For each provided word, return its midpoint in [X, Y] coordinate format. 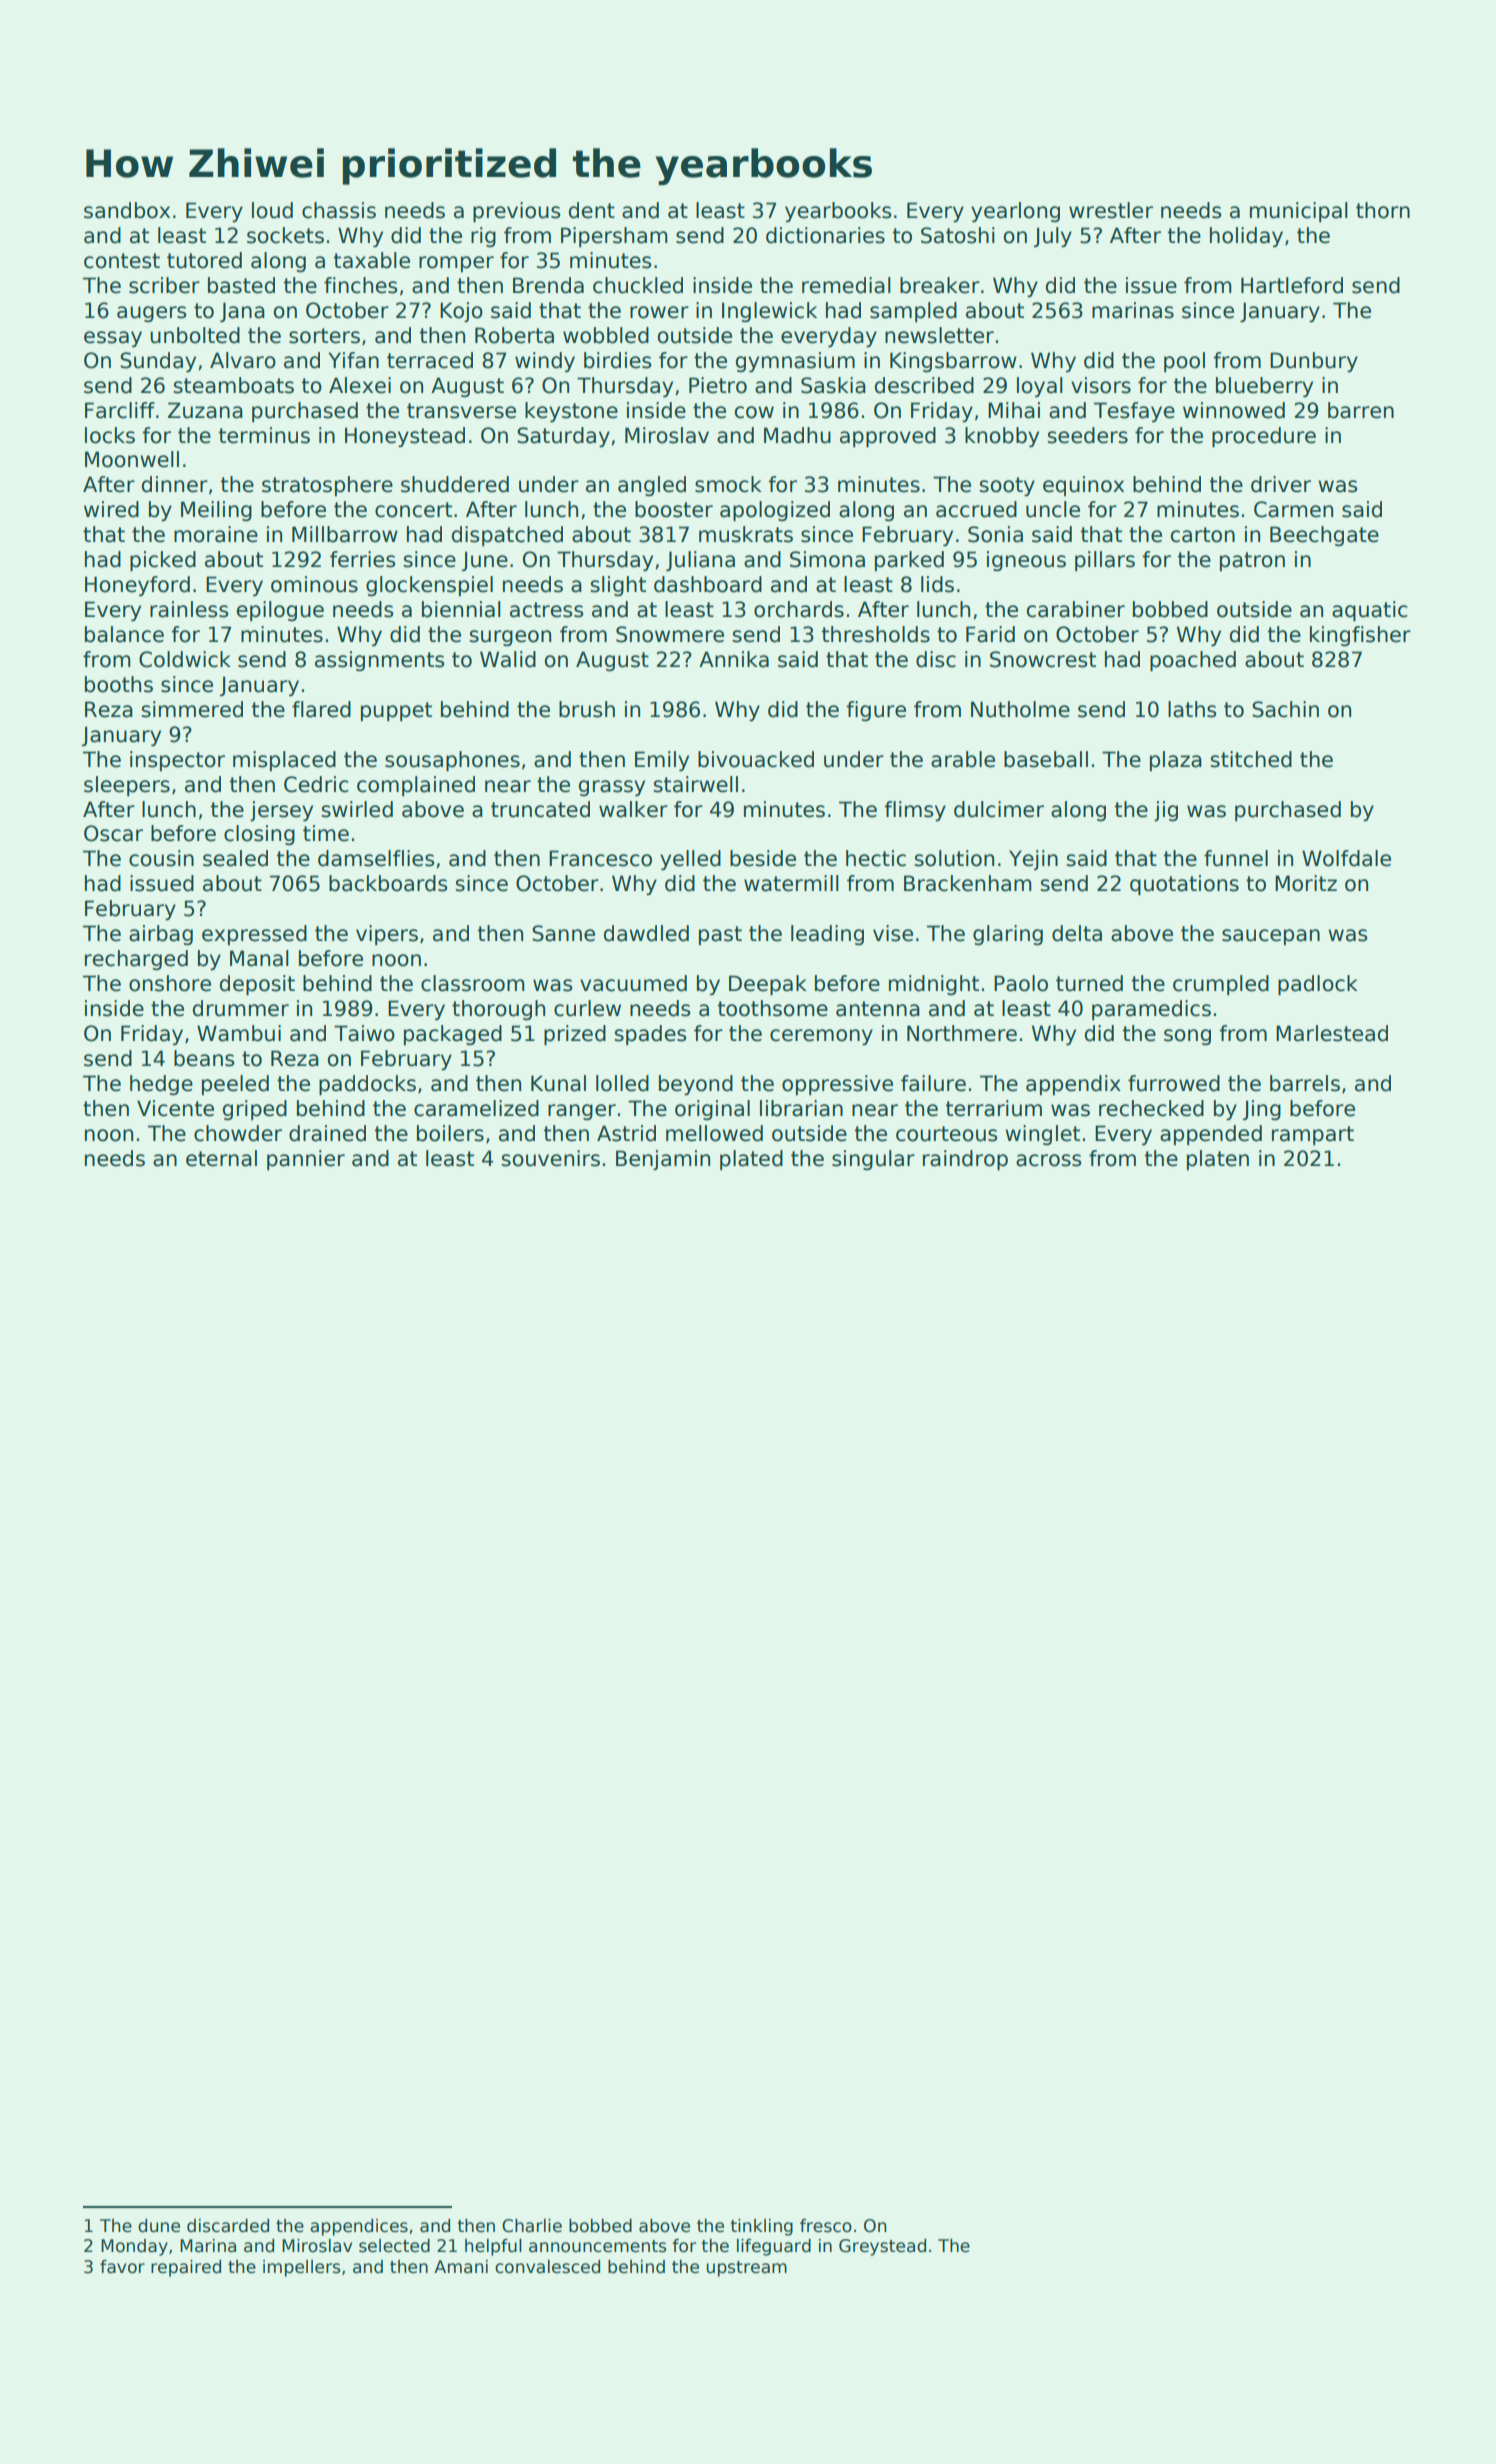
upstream [747, 2269]
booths [119, 684]
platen [1218, 1160]
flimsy [915, 811]
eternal [221, 1158]
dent [592, 210]
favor [122, 2267]
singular [873, 1160]
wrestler [1111, 210]
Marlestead [1332, 1033]
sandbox [127, 210]
